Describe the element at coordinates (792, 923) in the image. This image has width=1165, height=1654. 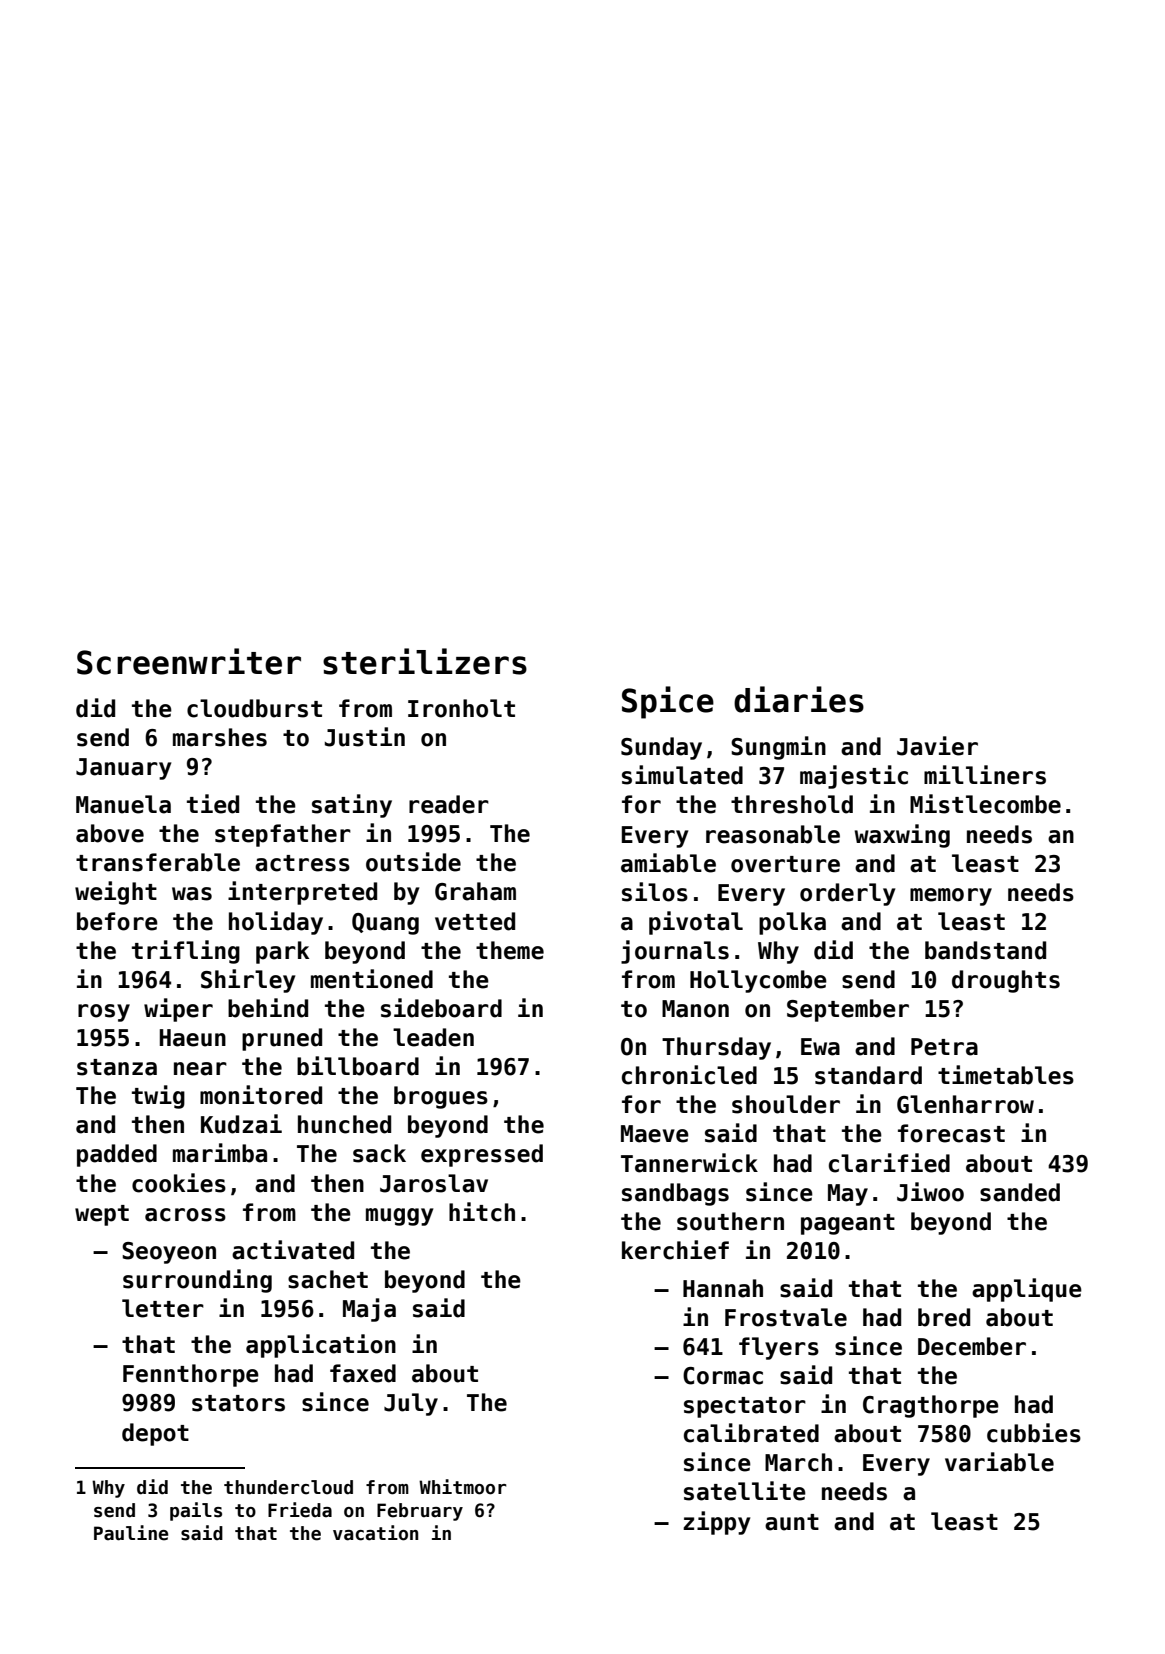
I see `polka` at that location.
